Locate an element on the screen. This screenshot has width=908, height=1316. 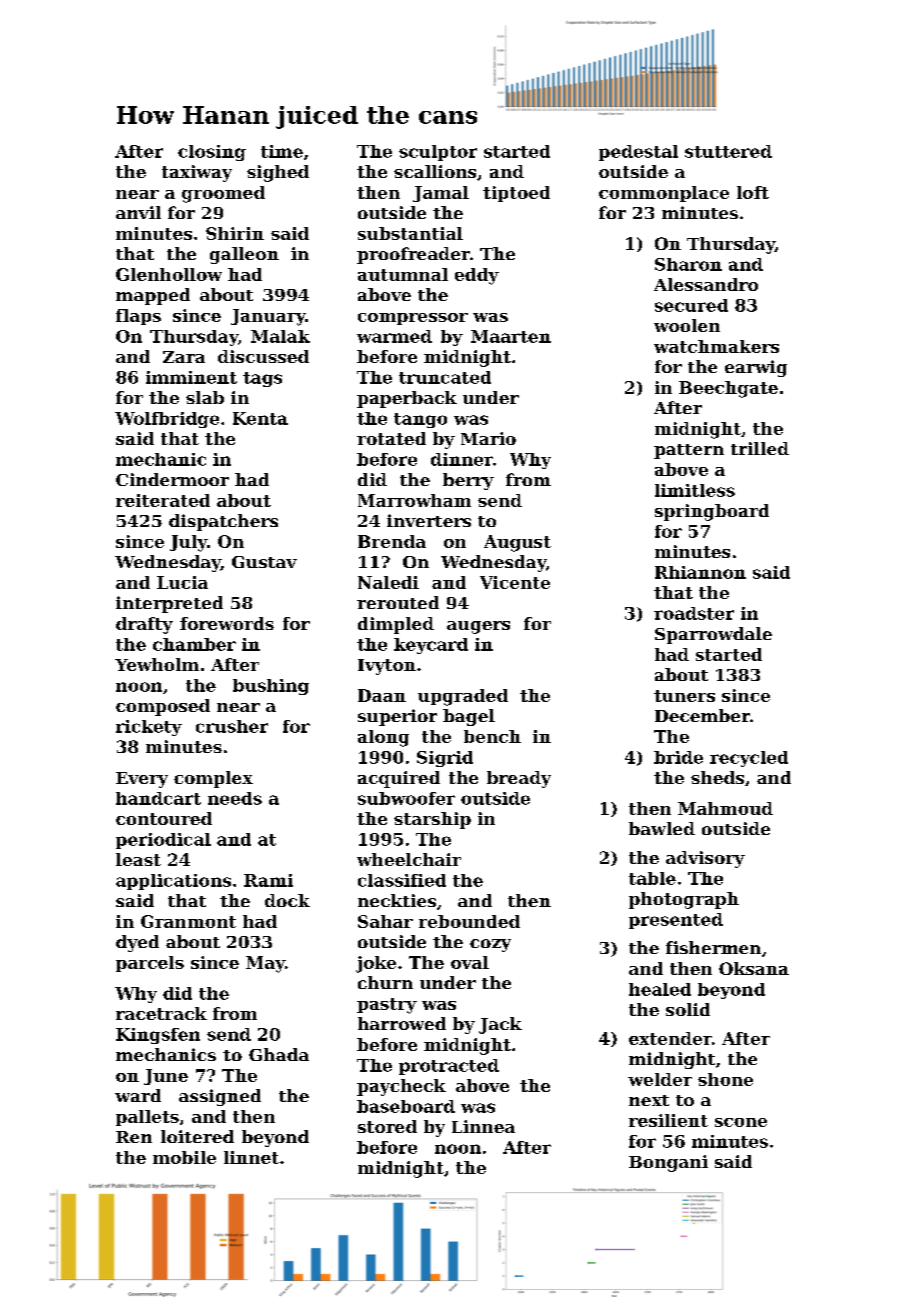
Rhiannon is located at coordinates (700, 572).
